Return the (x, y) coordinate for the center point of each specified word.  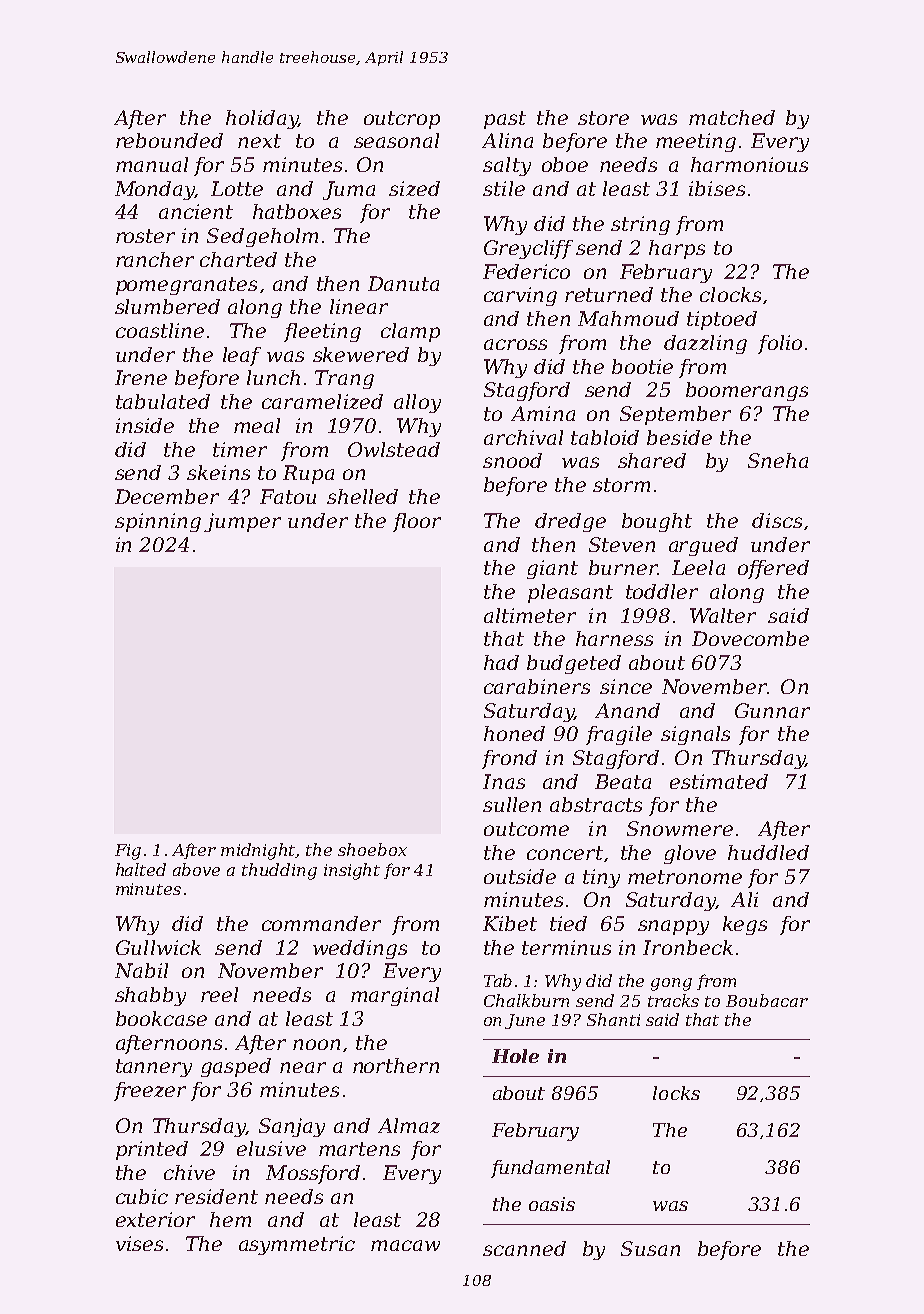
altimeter (530, 615)
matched (732, 117)
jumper (242, 522)
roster (145, 236)
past (505, 120)
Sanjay (292, 1127)
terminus (566, 947)
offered (773, 569)
